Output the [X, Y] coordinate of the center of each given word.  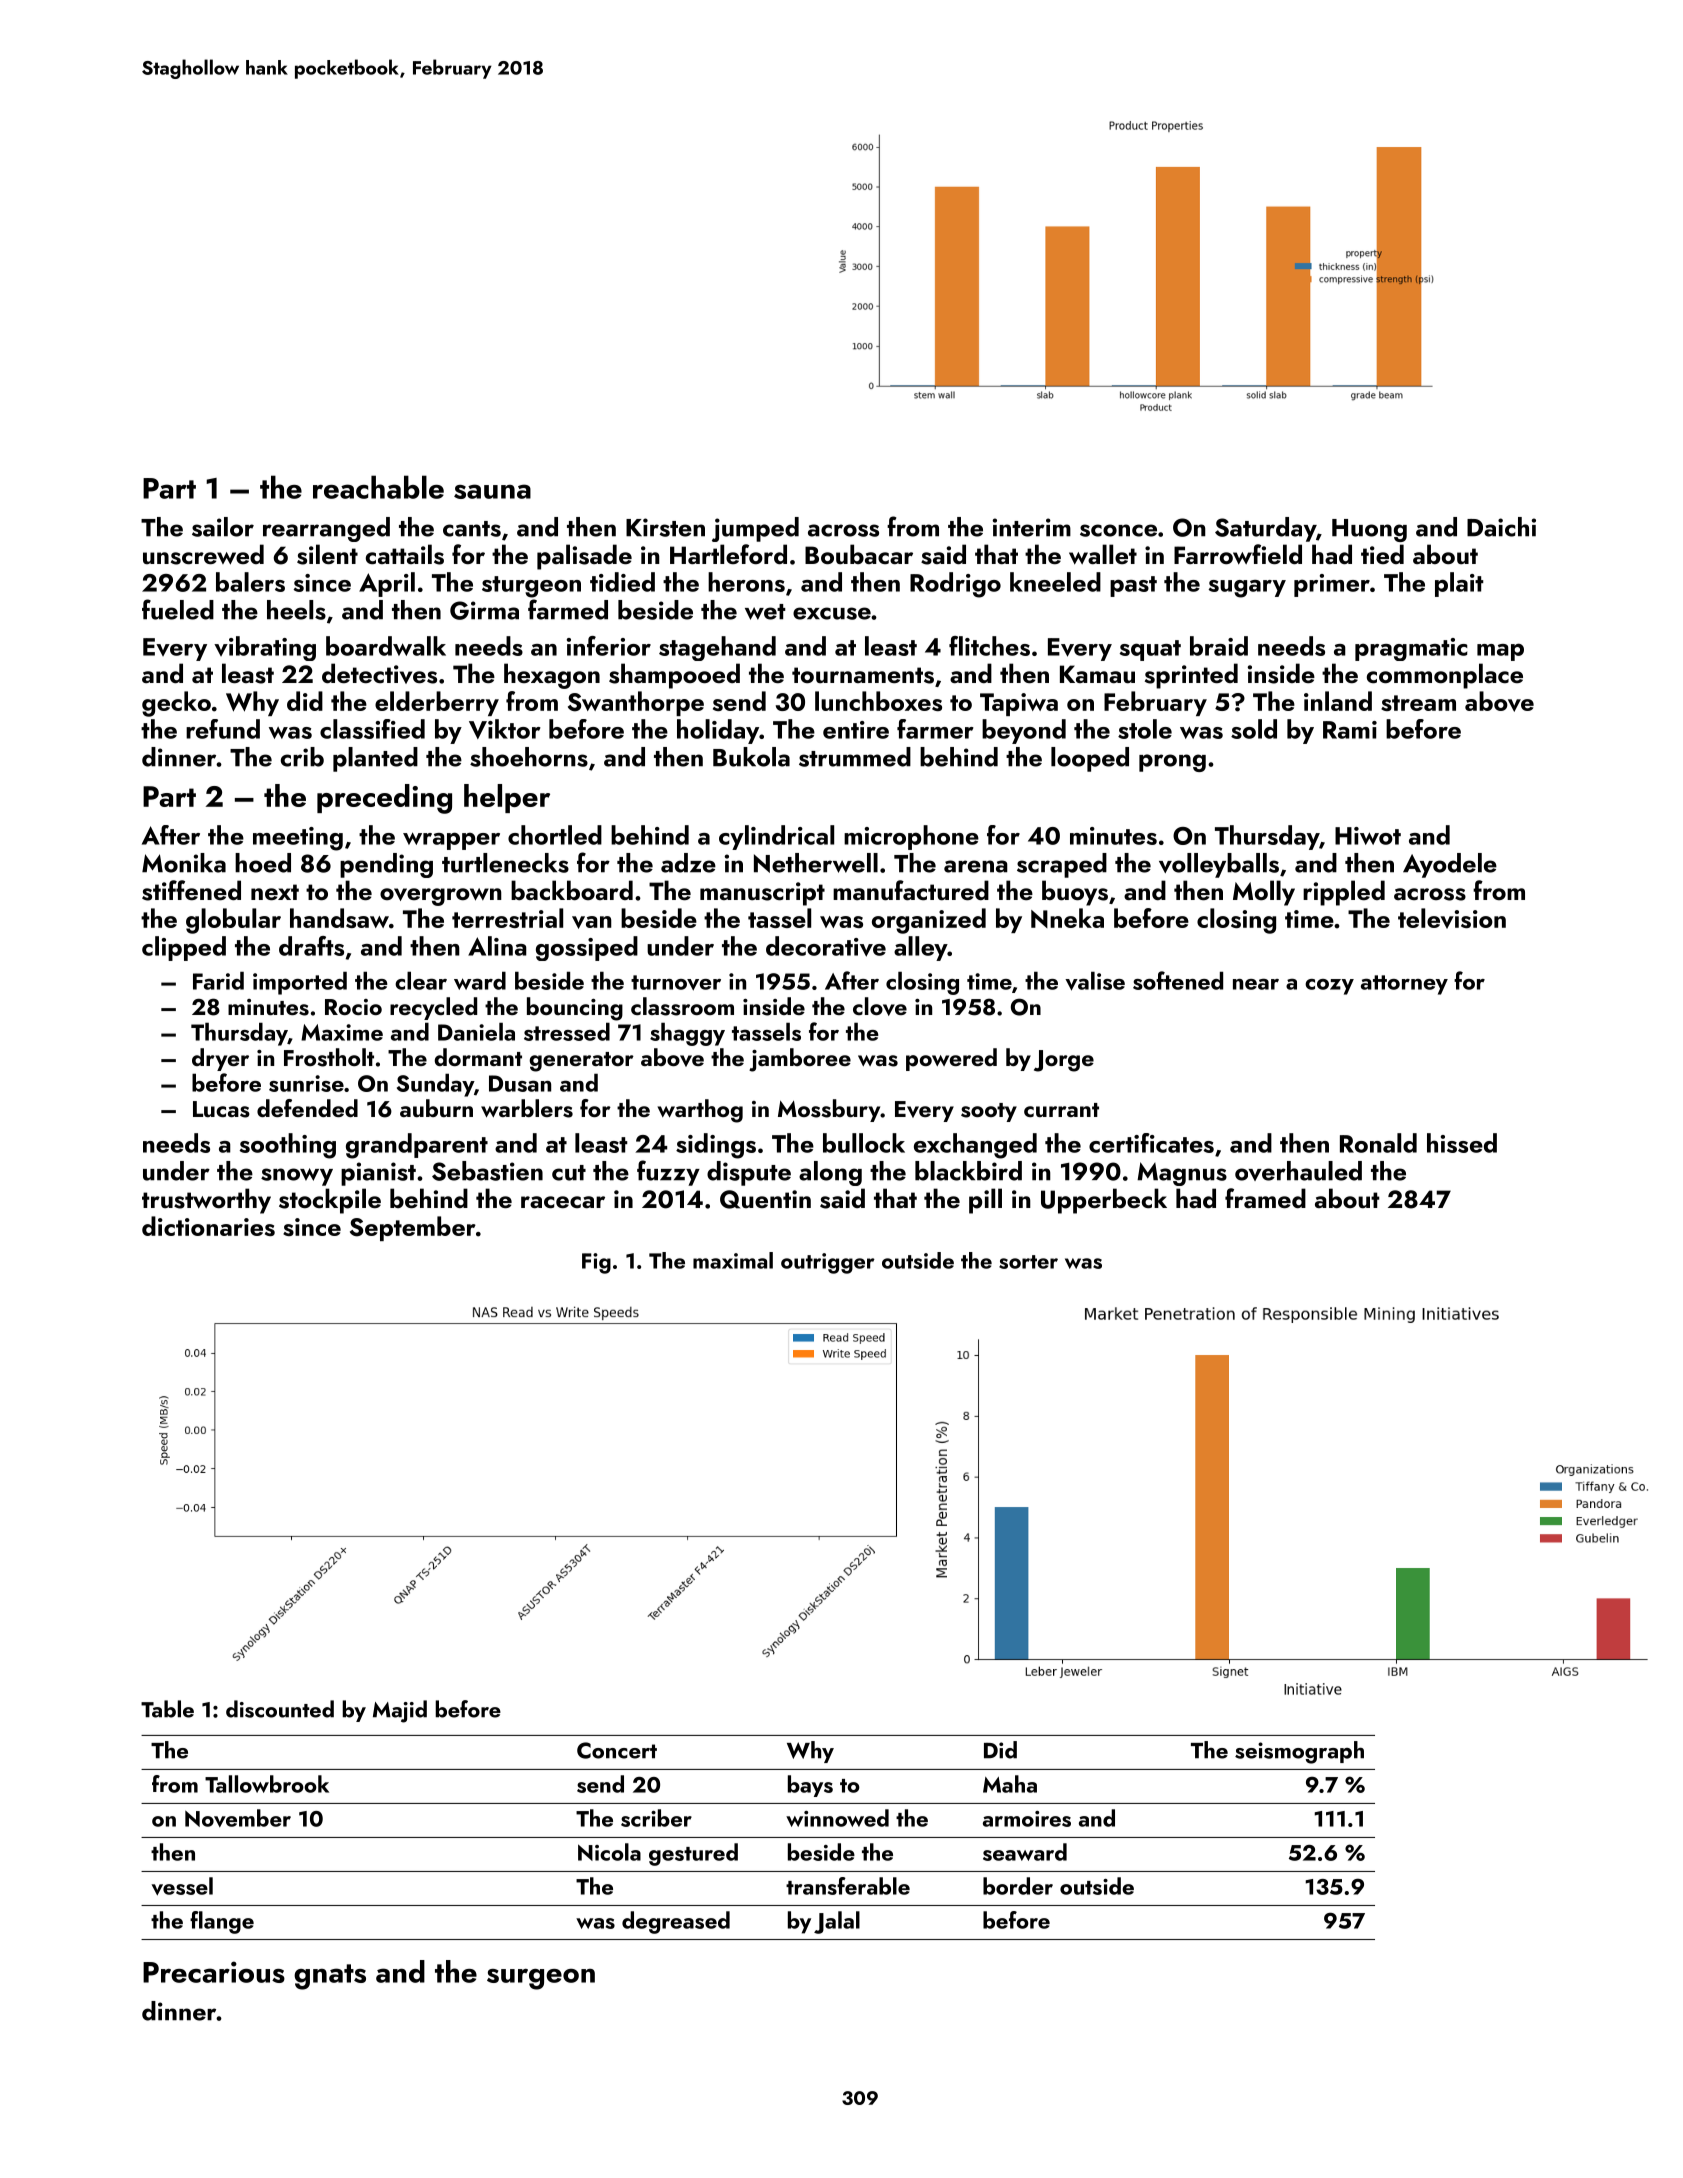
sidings [716, 1146]
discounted [280, 1709]
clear [421, 980]
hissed [1462, 1143]
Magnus [1182, 1174]
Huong [1369, 530]
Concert [617, 1750]
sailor [223, 527]
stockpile [330, 1201]
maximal [733, 1260]
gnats [330, 1977]
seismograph [1299, 1752]
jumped [755, 529]
